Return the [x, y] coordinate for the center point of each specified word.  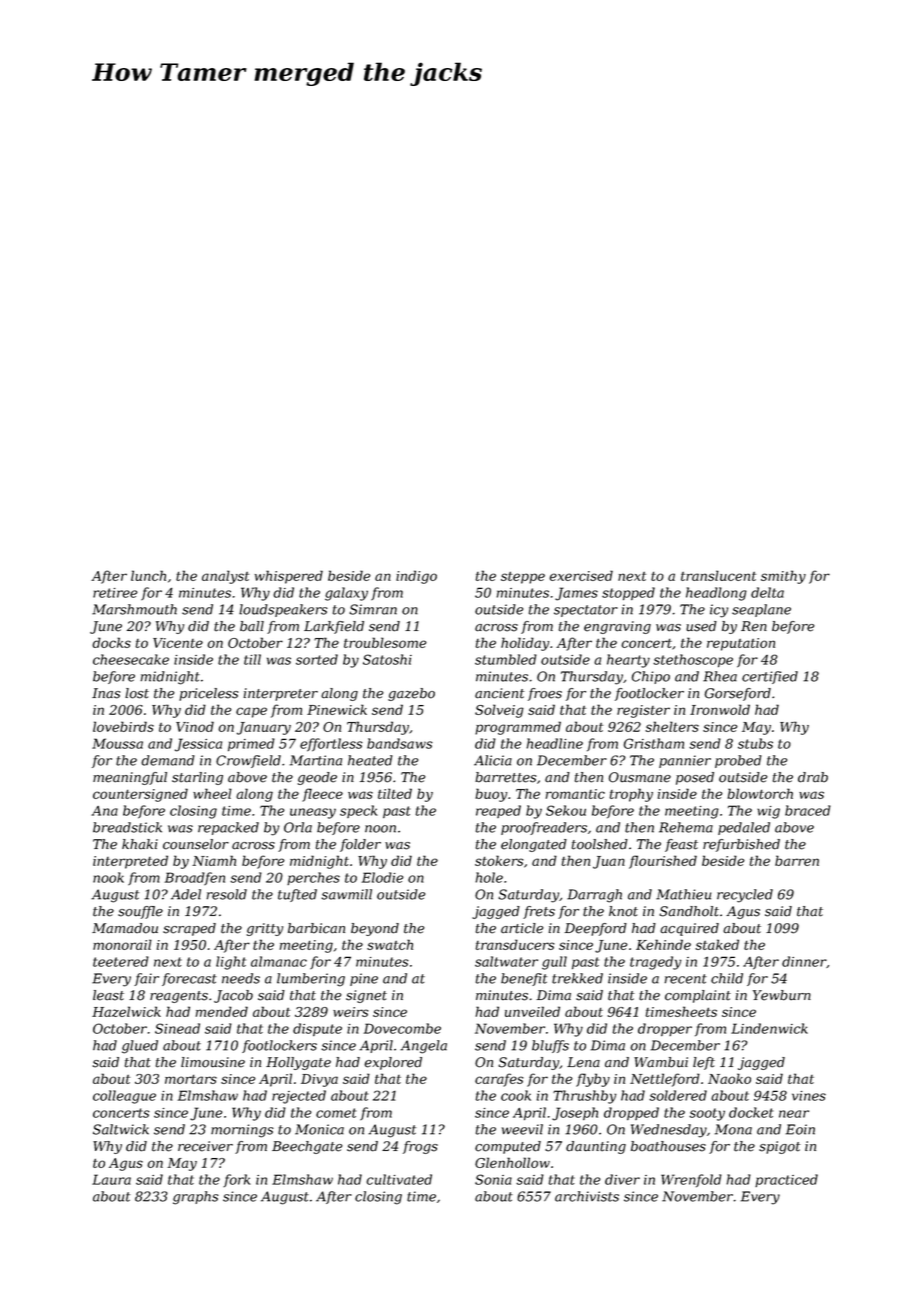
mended [222, 1011]
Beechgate [307, 1147]
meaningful [130, 778]
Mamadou [125, 928]
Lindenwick [769, 1028]
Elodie [382, 877]
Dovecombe [402, 1028]
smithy [783, 577]
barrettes [505, 777]
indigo [416, 577]
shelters [672, 726]
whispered [289, 577]
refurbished [741, 845]
